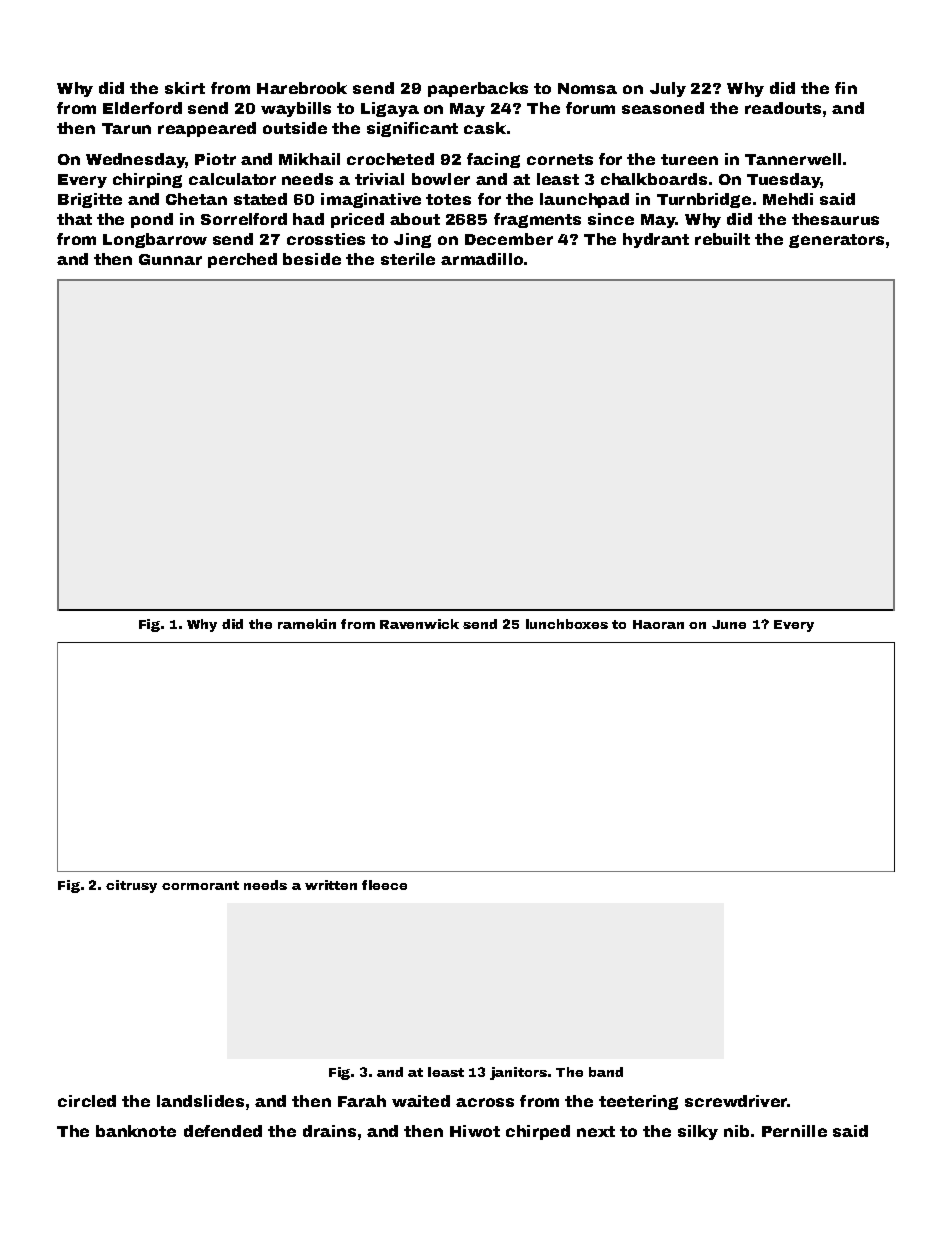 The image size is (952, 1233). I want to click on about, so click(415, 219).
